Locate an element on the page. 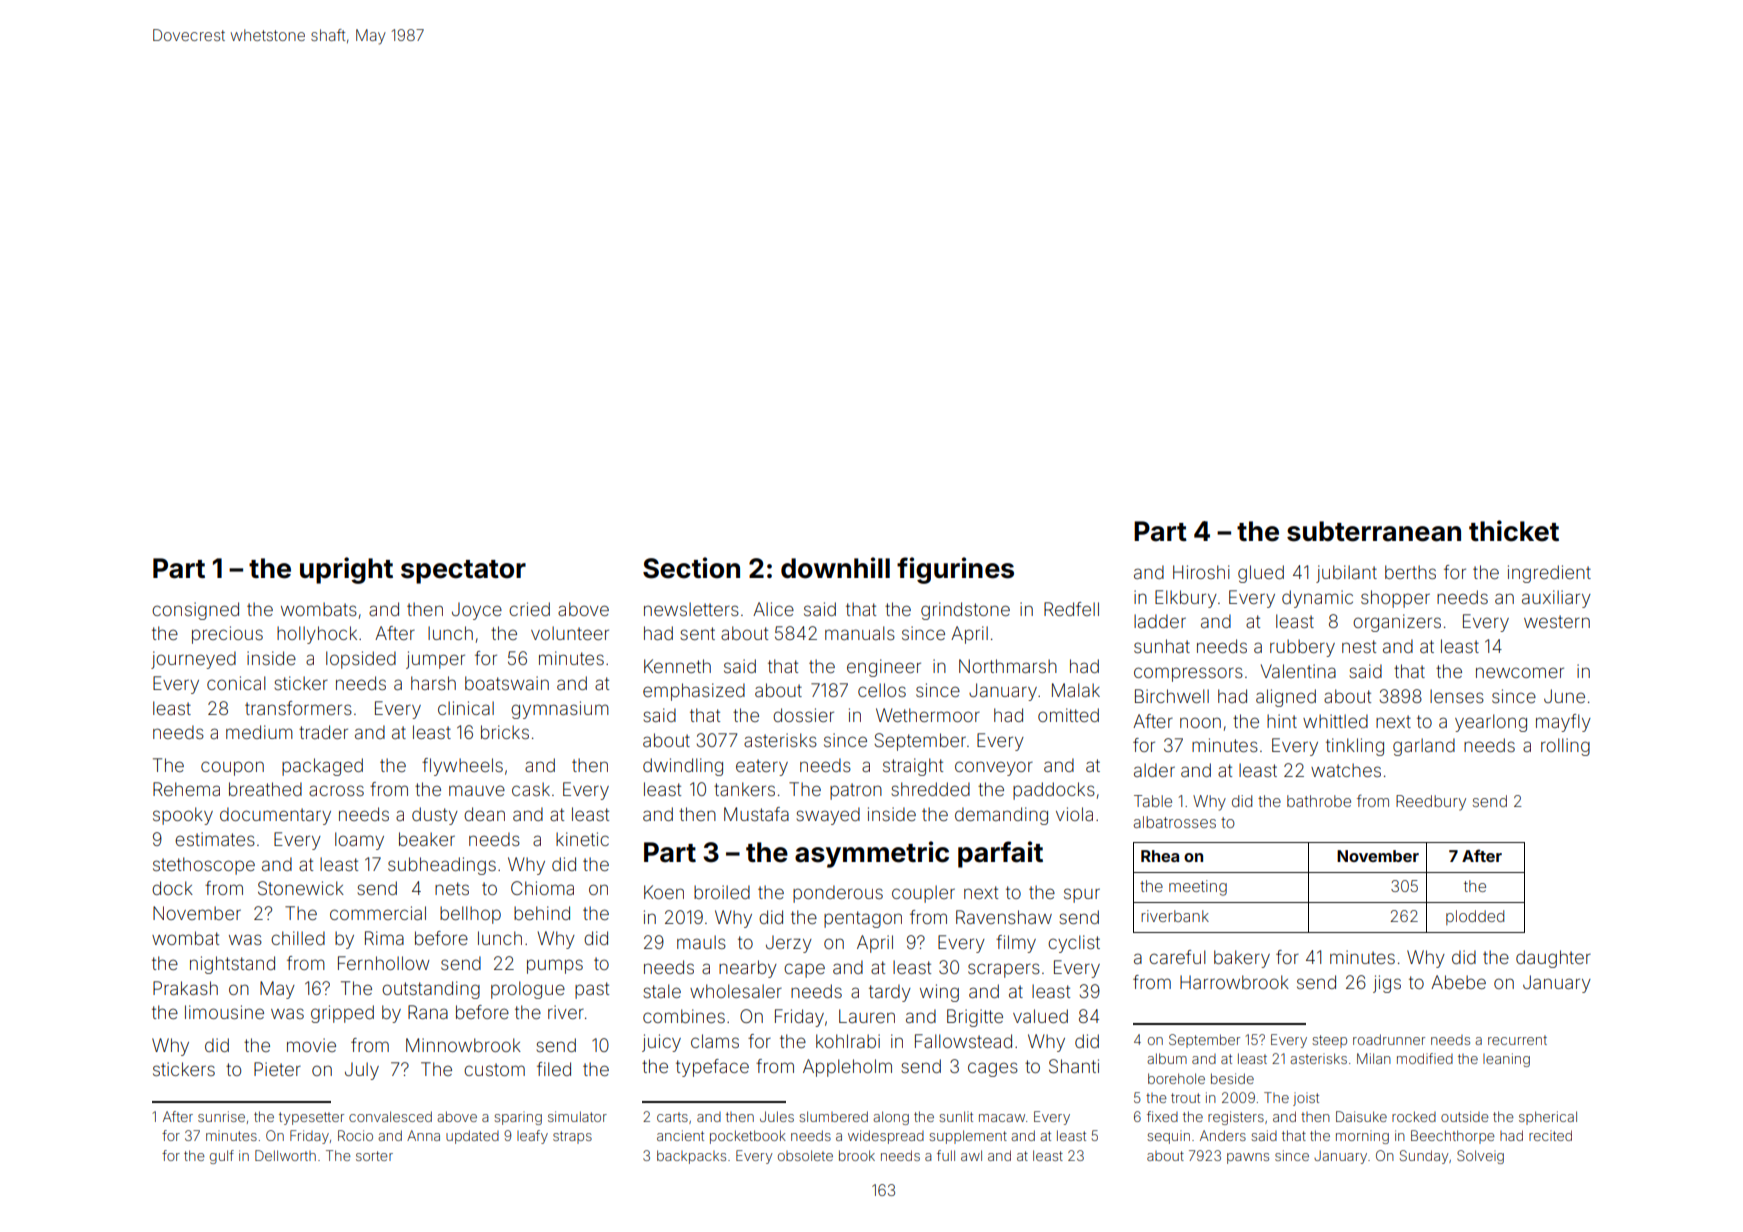 This image has height=1232, width=1743. conical is located at coordinates (236, 683).
